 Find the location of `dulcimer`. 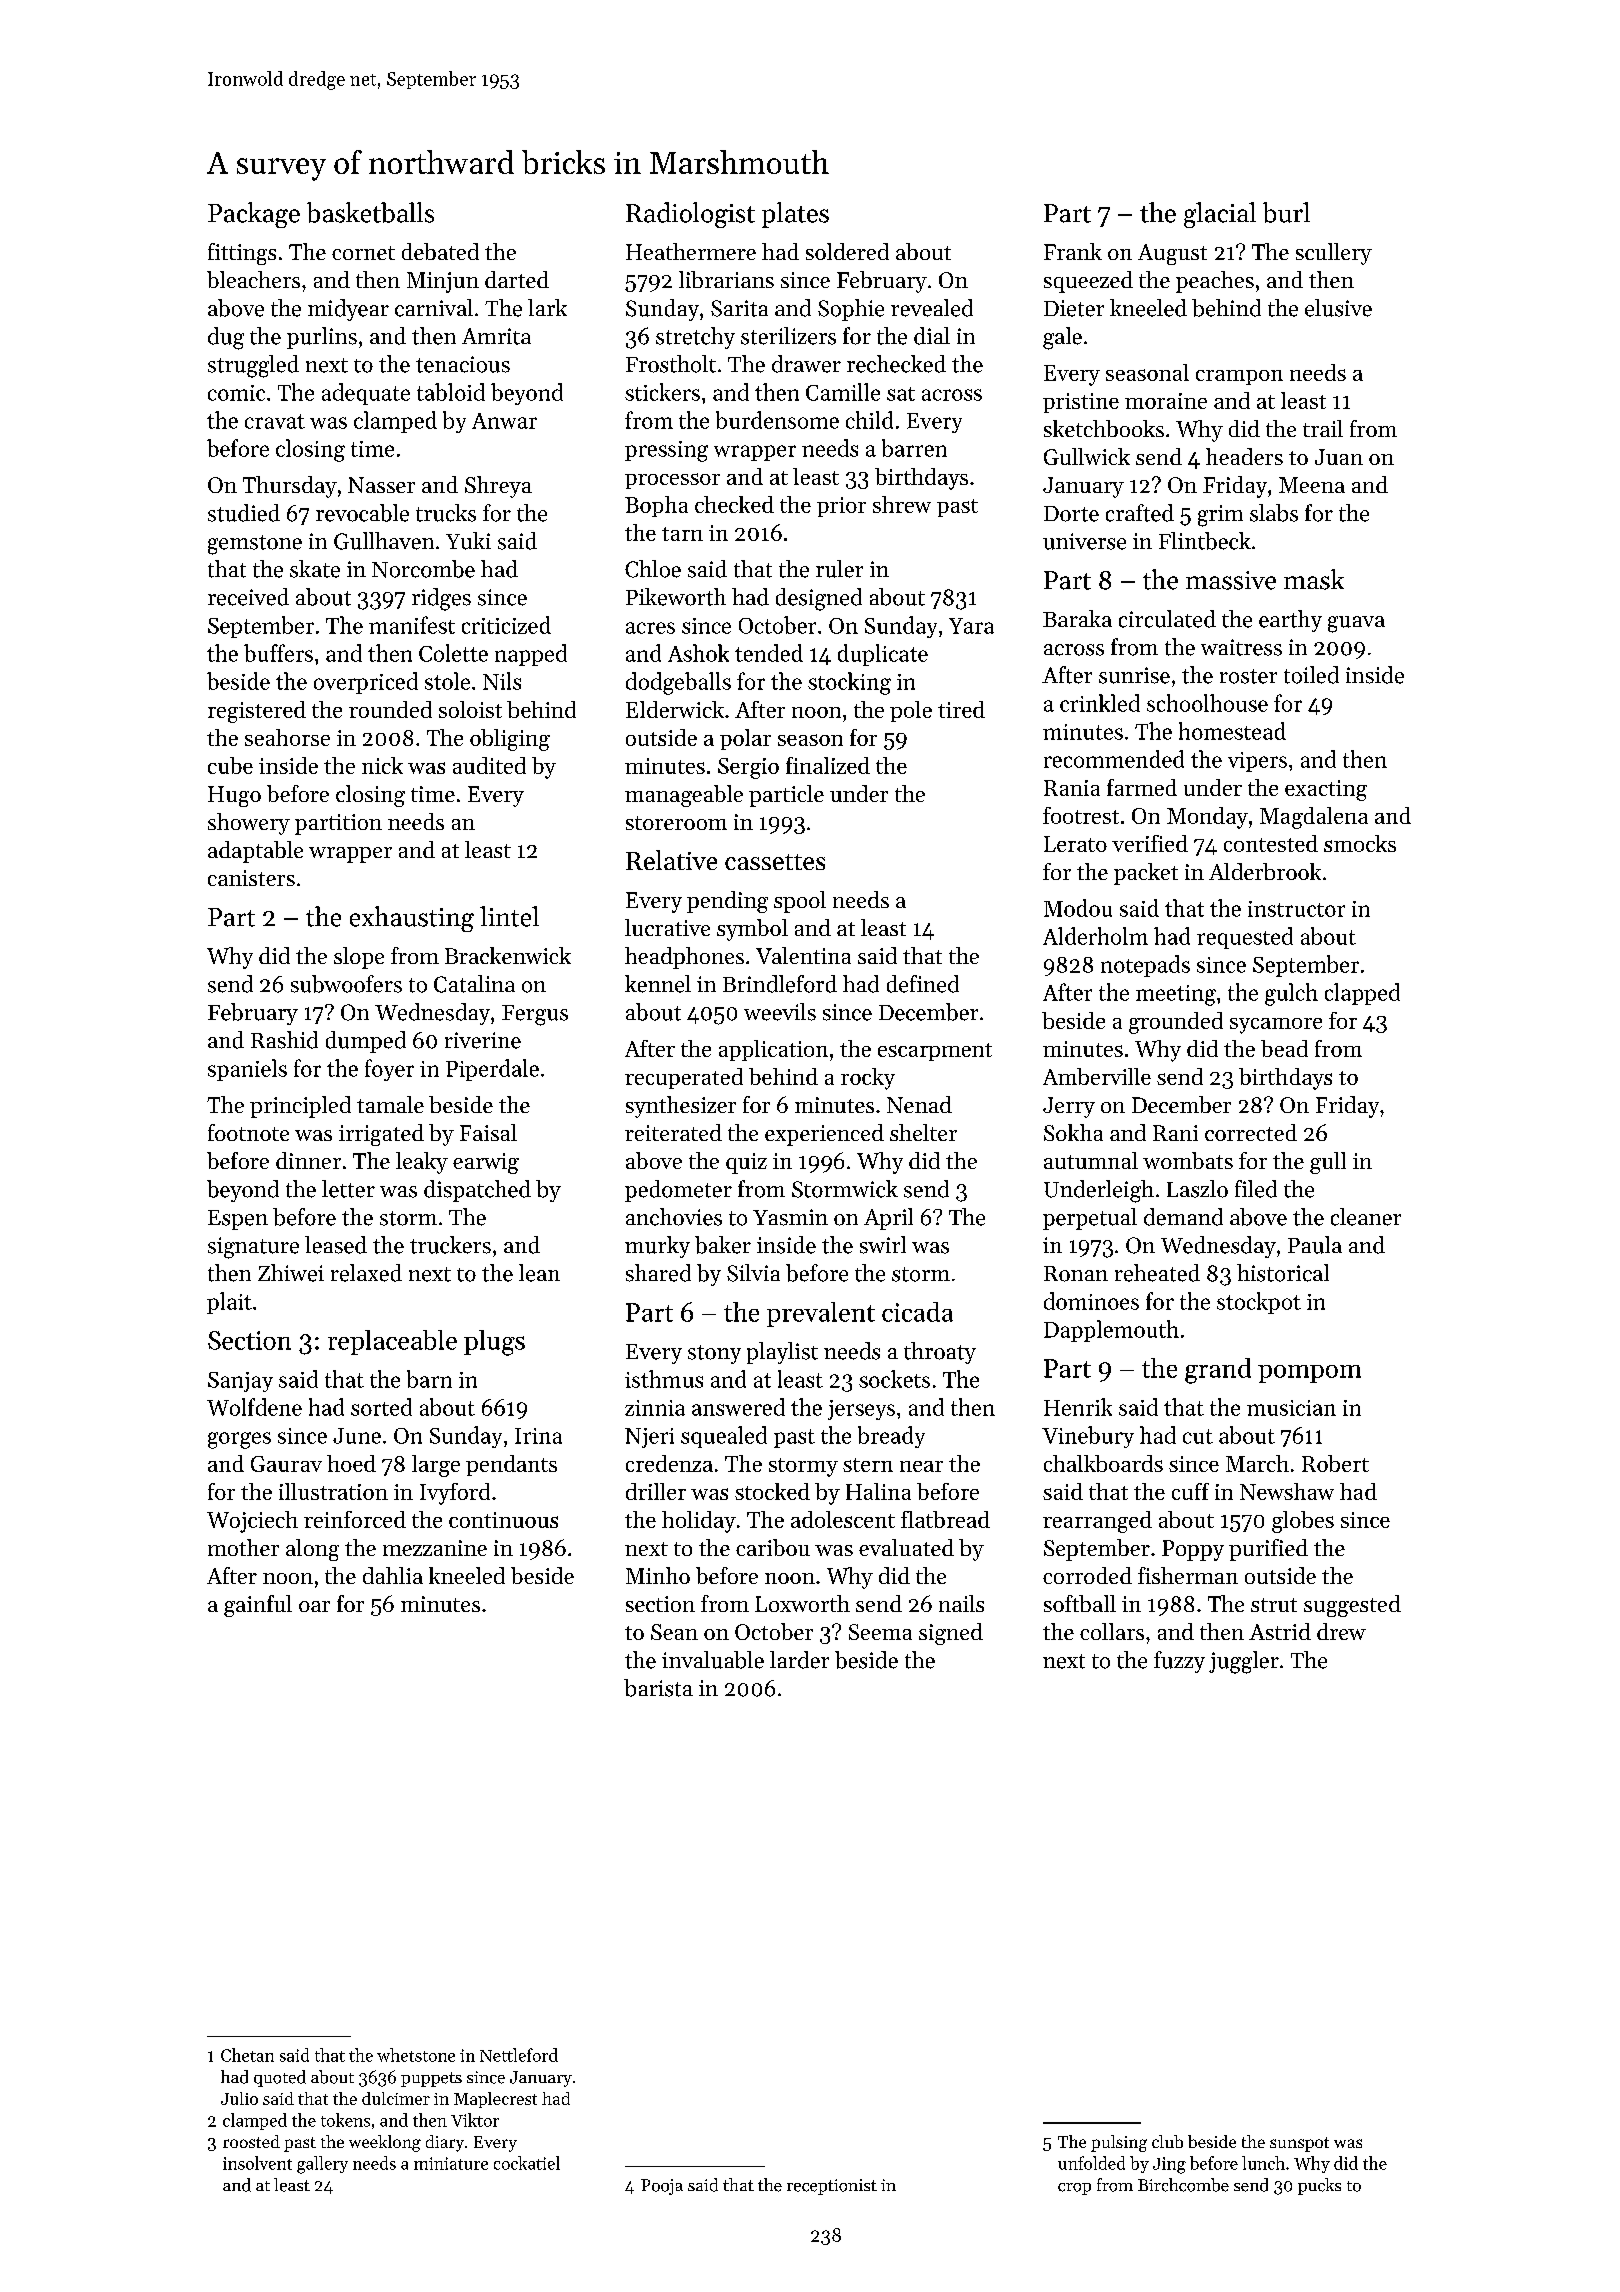

dulcimer is located at coordinates (396, 2098).
